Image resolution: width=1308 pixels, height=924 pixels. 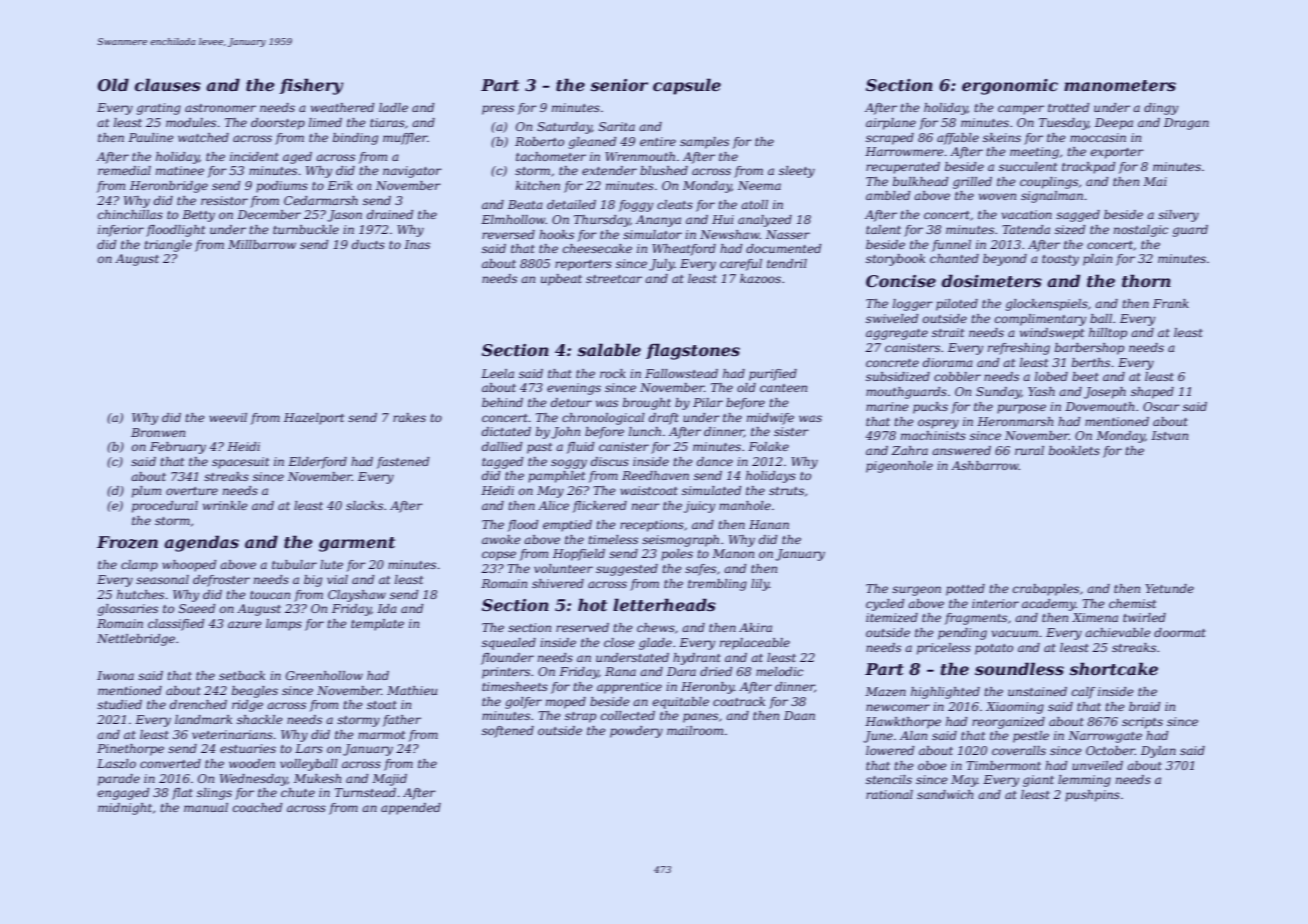 I want to click on draft, so click(x=664, y=419).
